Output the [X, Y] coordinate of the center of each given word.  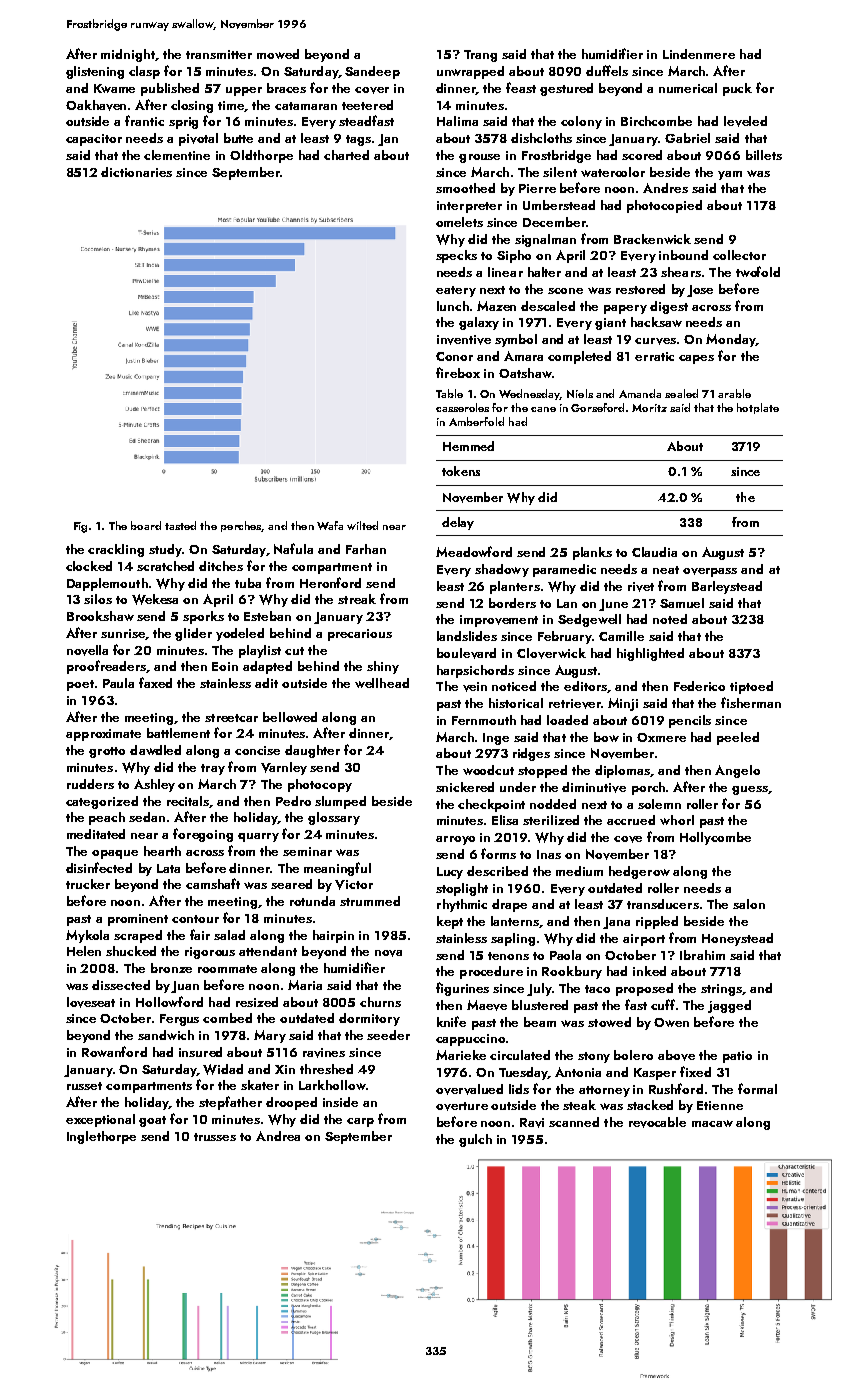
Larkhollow [332, 1085]
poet [80, 685]
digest [669, 307]
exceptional [100, 1120]
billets [764, 155]
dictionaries [136, 172]
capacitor [94, 140]
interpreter [469, 207]
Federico [699, 686]
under [518, 787]
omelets [459, 222]
